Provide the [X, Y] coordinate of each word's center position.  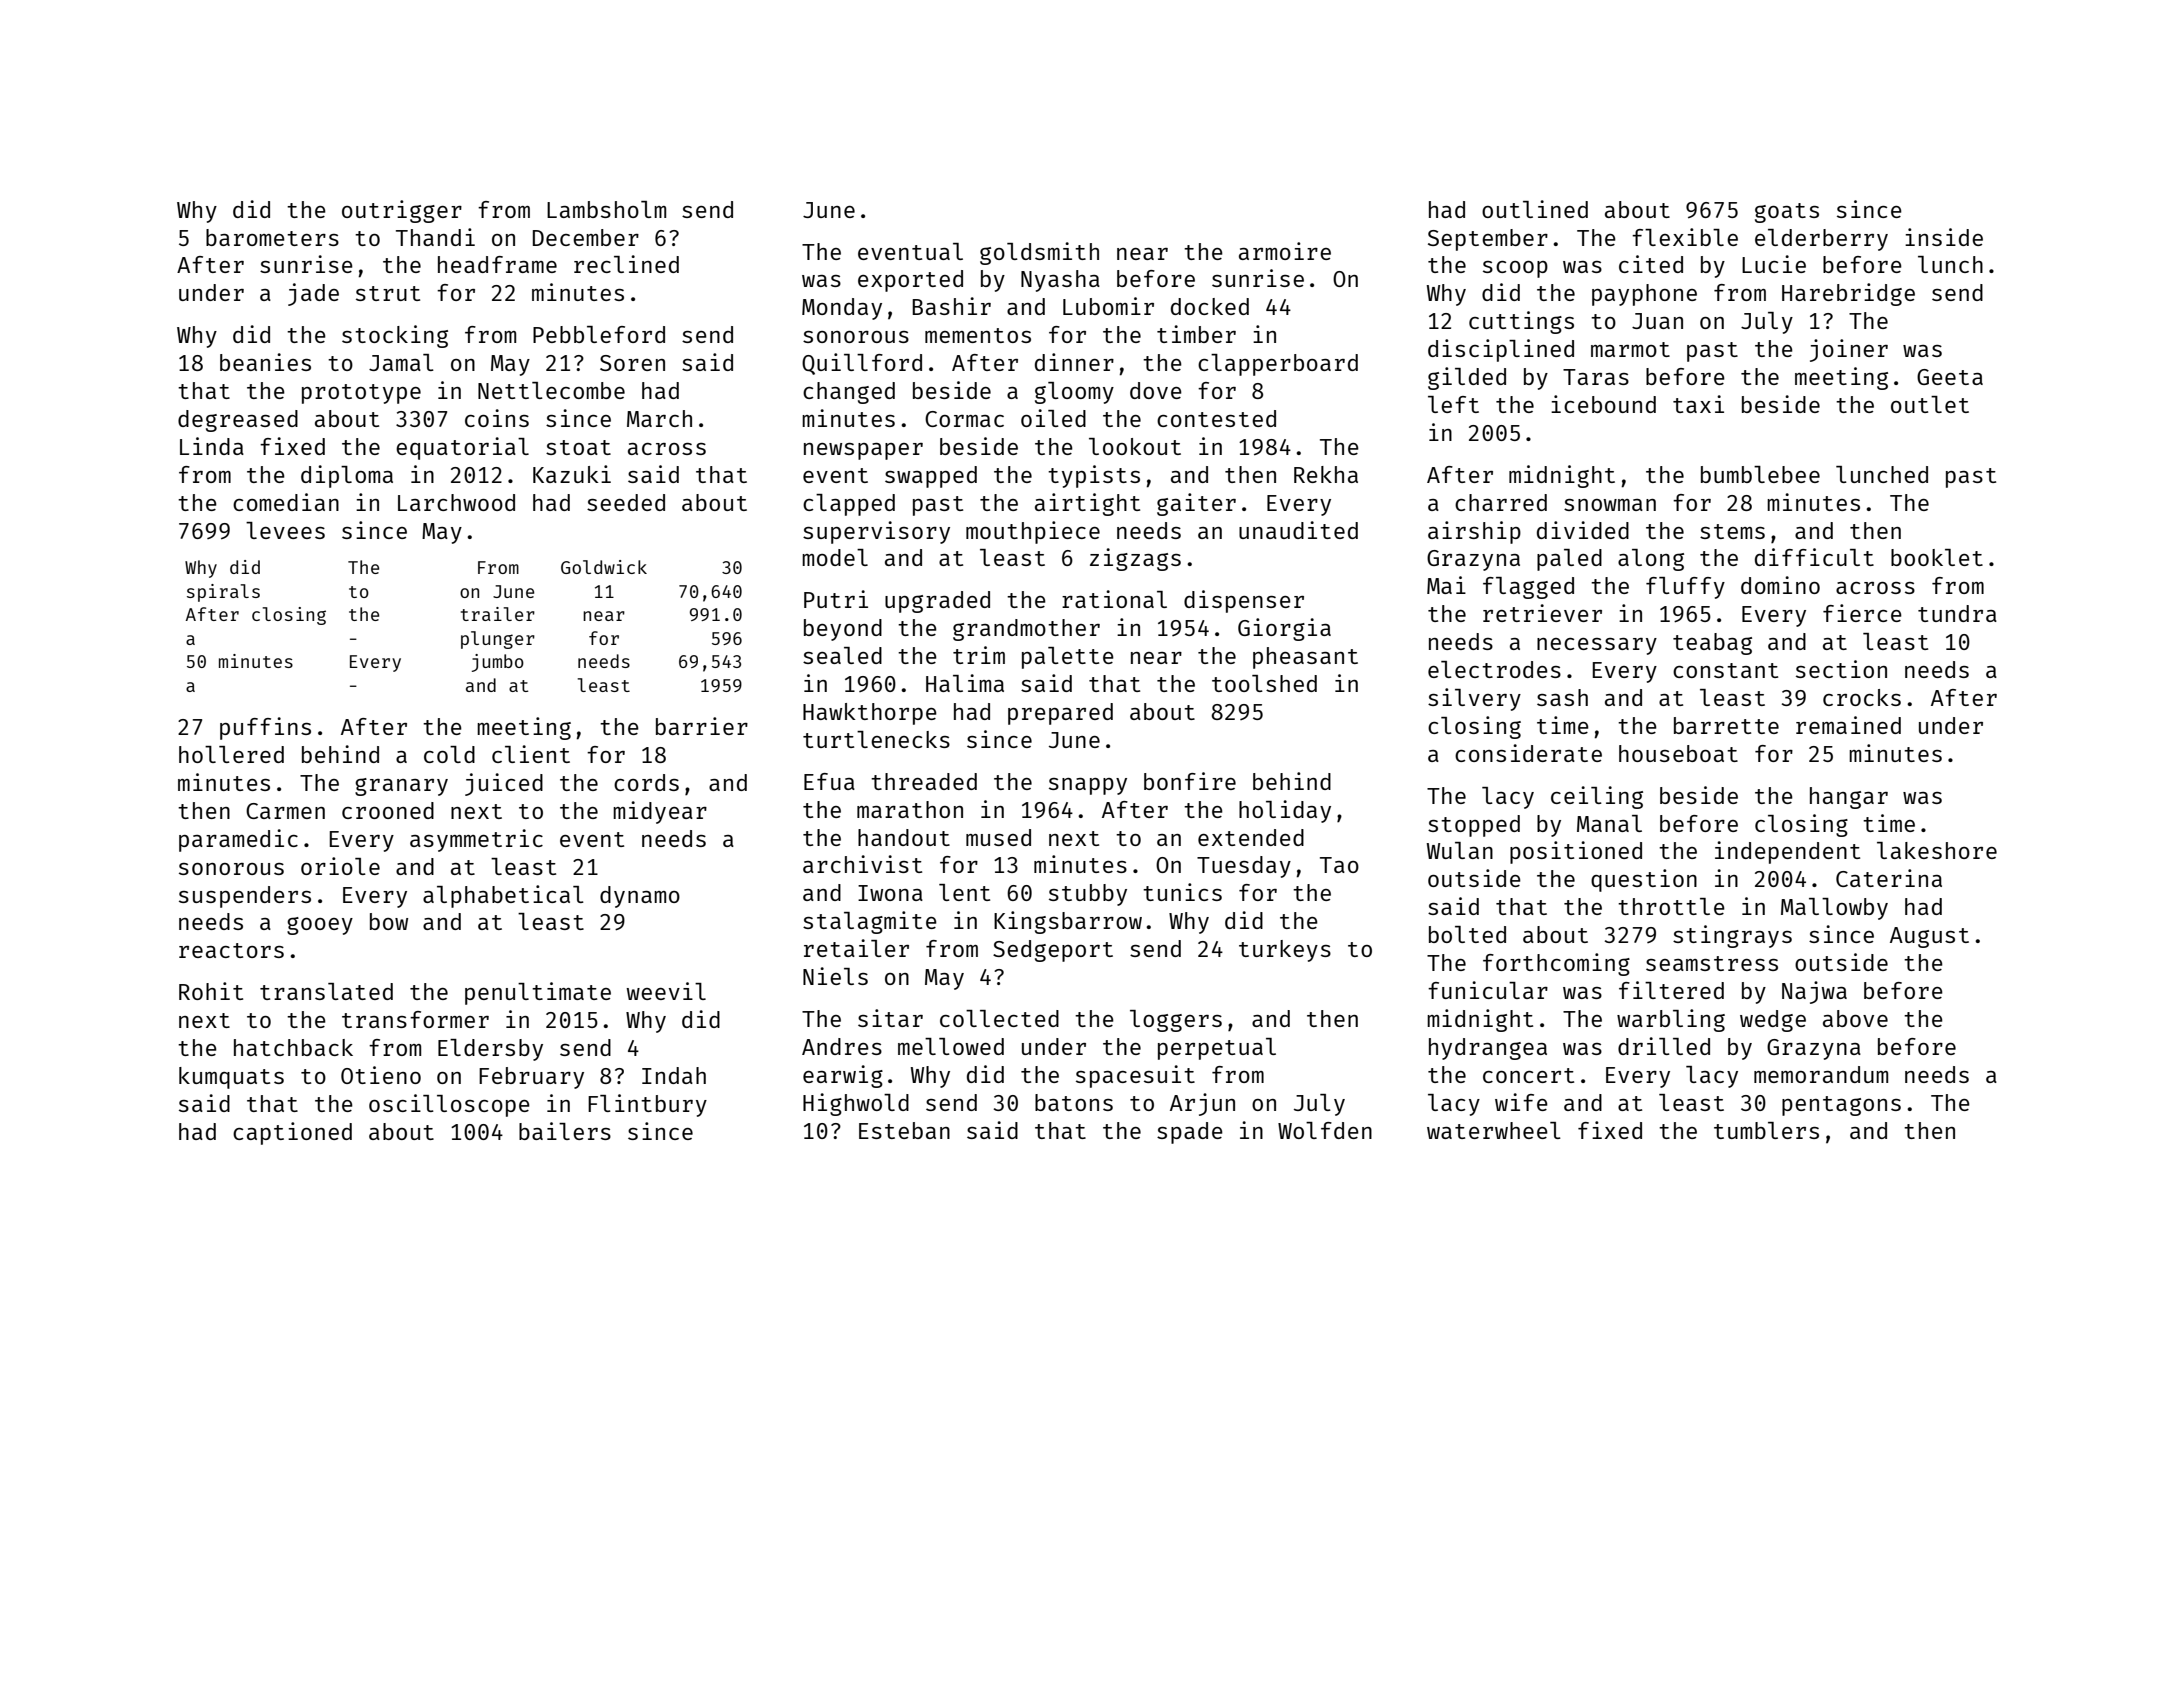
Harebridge [1848, 294]
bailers [565, 1131]
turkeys [1285, 951]
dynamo [640, 897]
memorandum [1821, 1074]
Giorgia [1284, 629]
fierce [1862, 613]
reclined [626, 264]
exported [910, 281]
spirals [223, 593]
